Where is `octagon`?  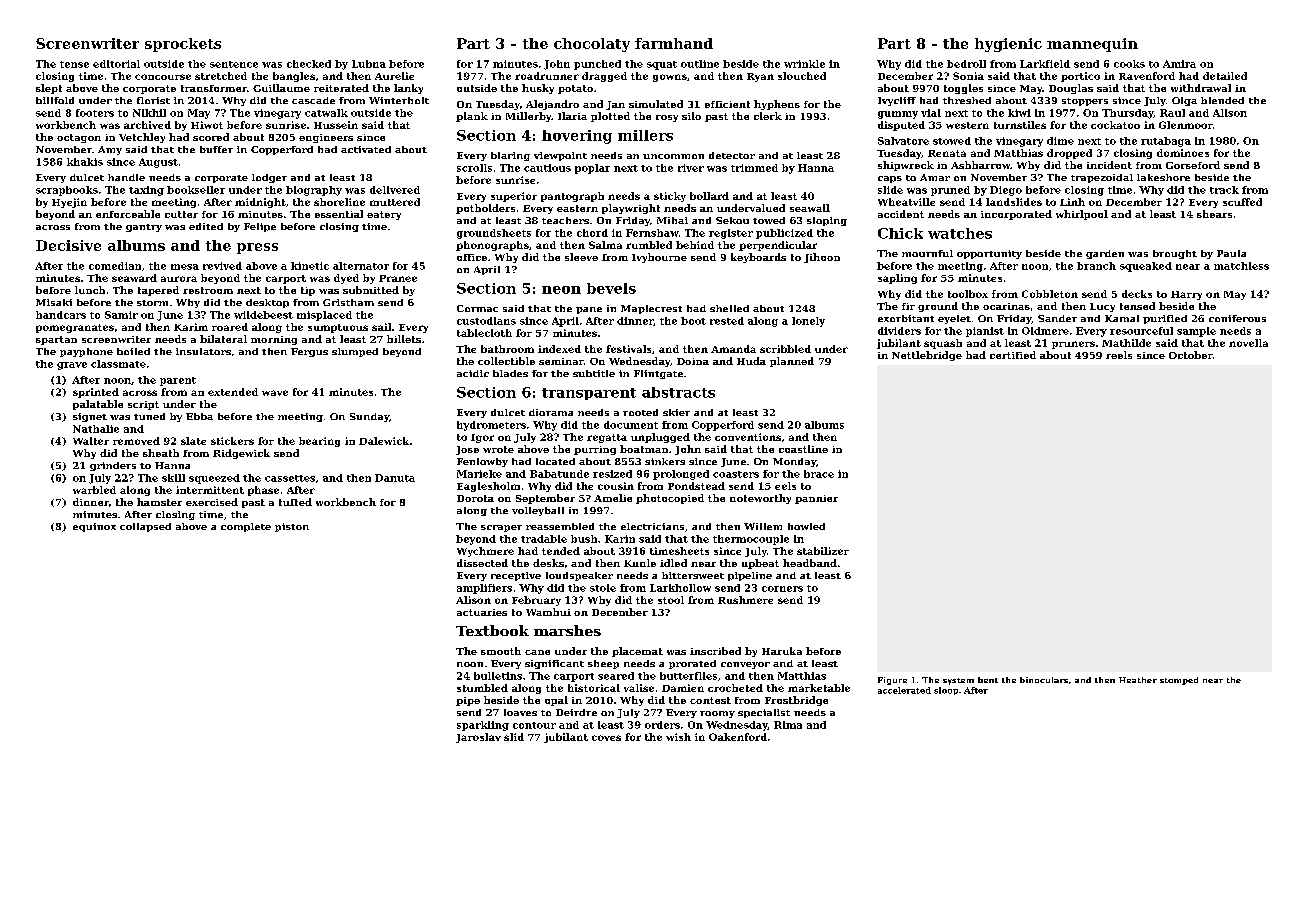
octagon is located at coordinates (79, 138).
